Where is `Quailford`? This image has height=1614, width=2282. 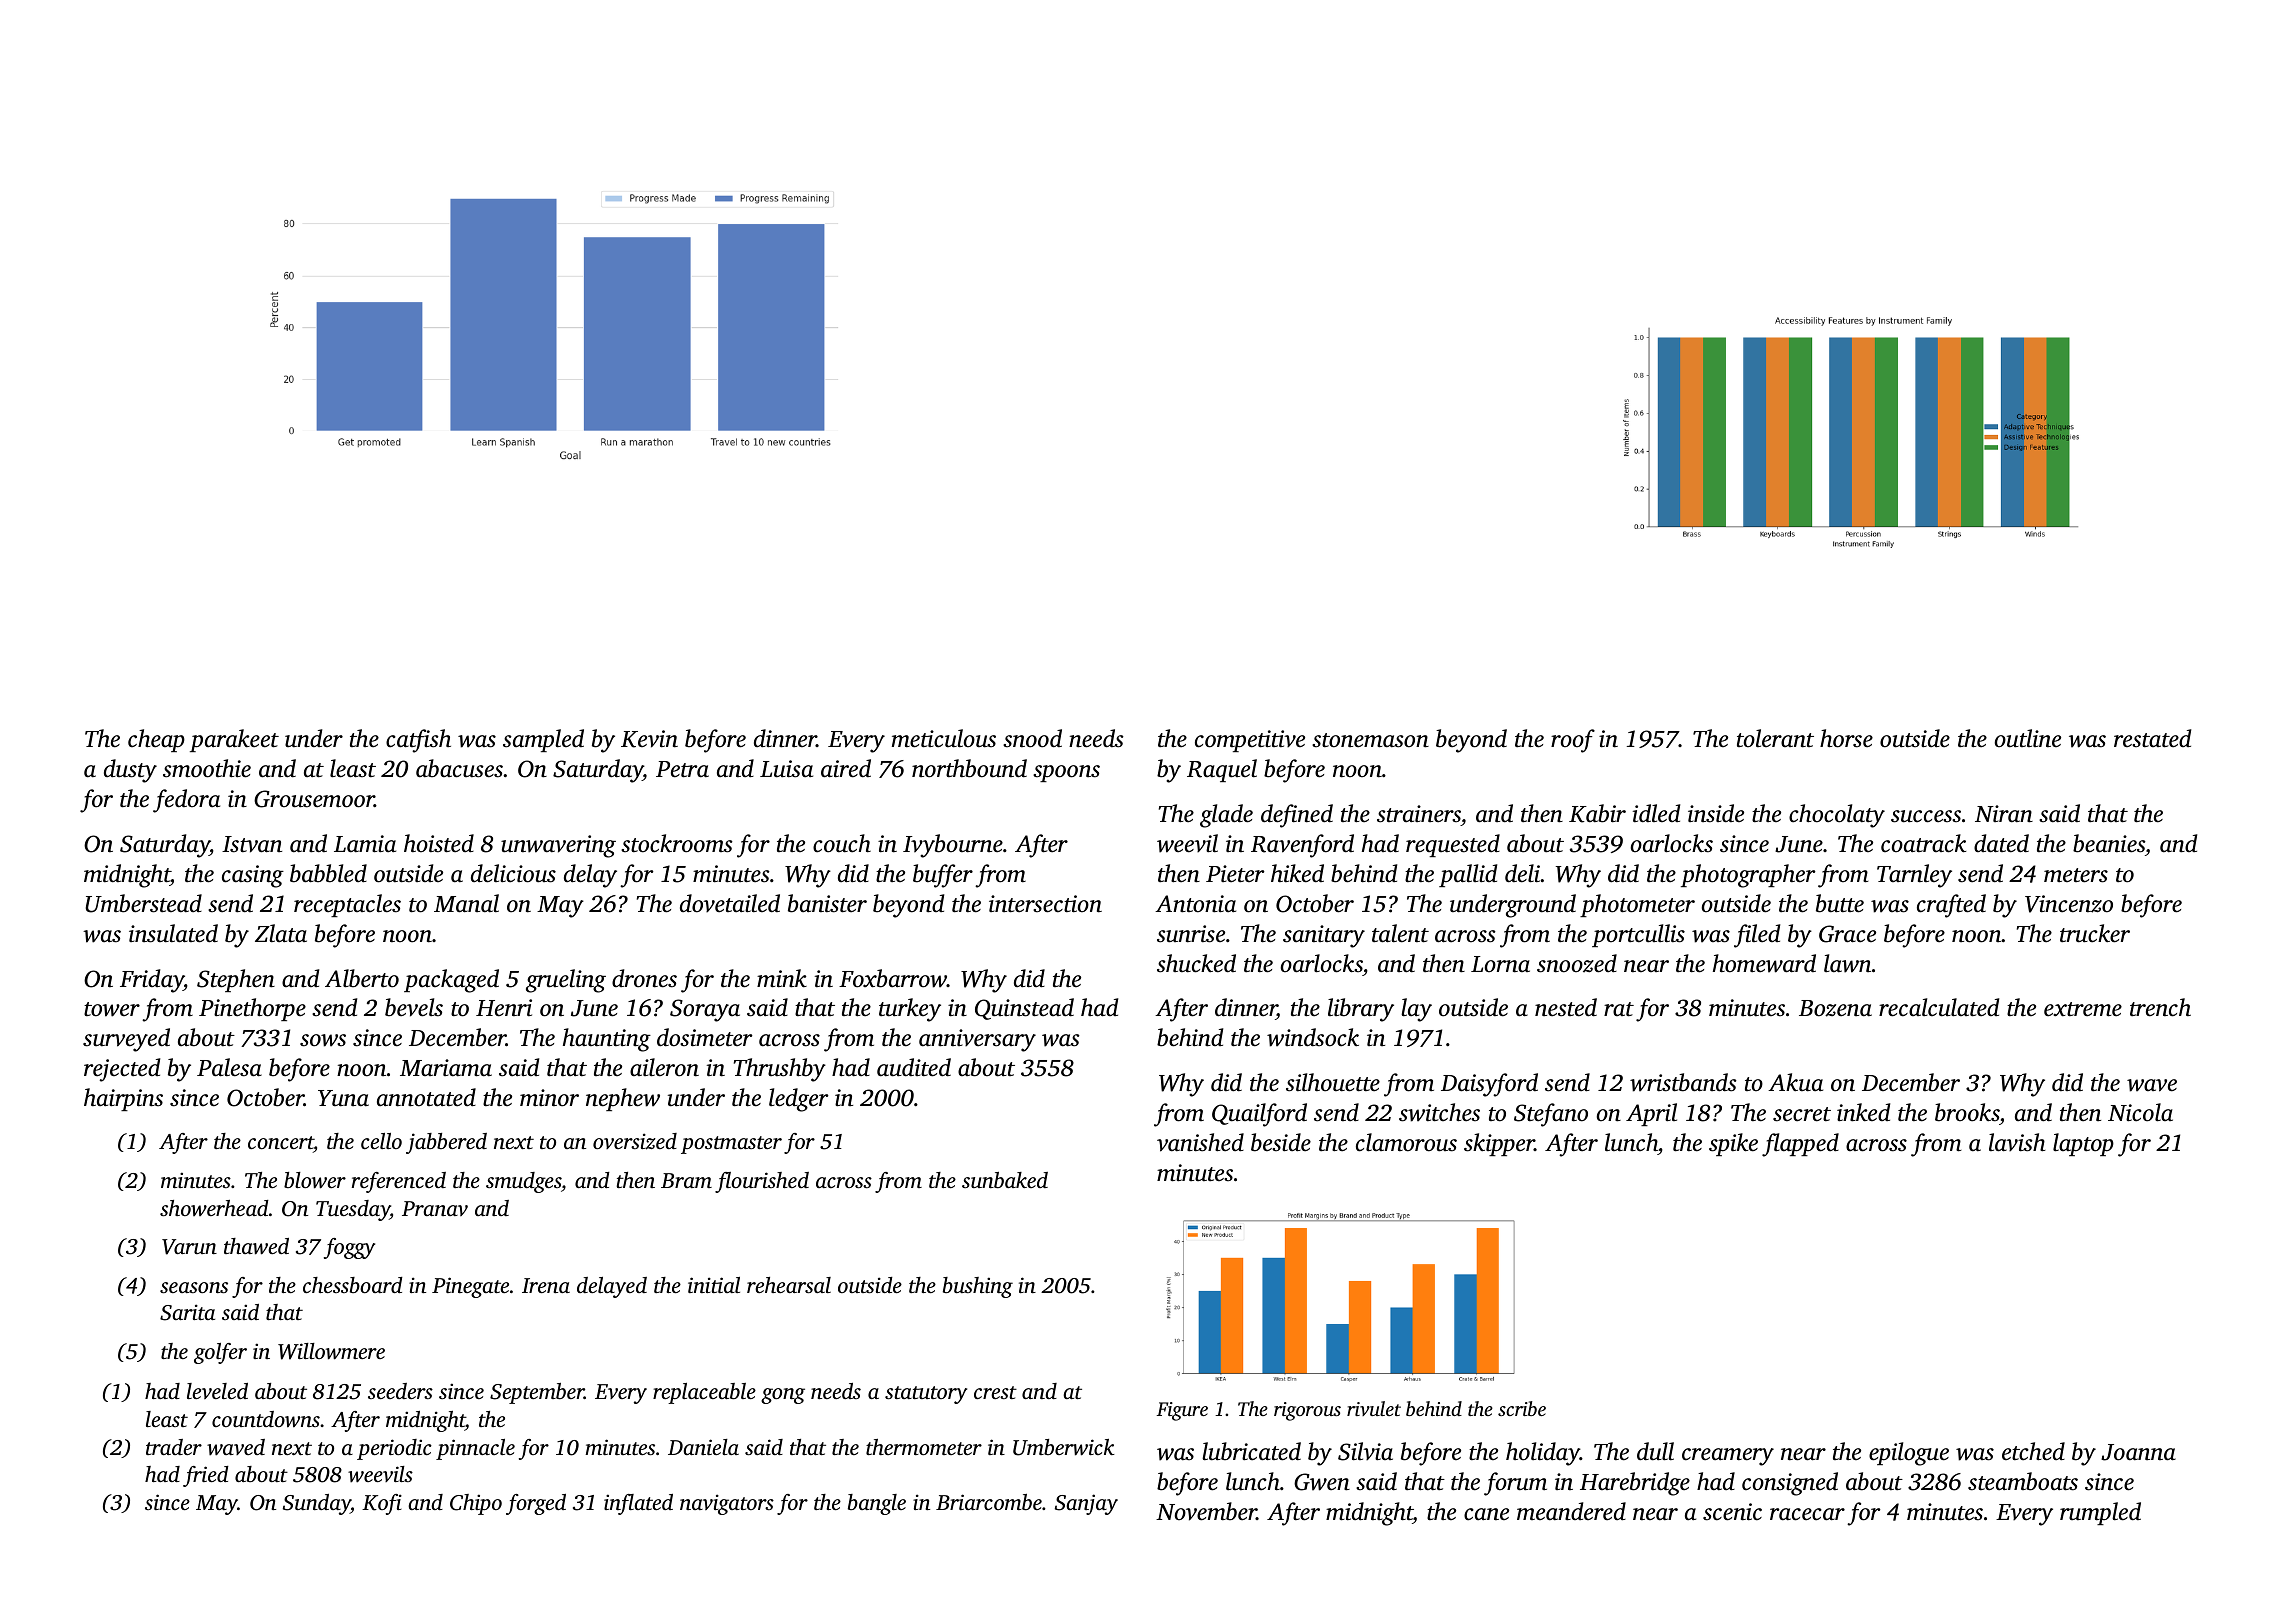
Quailford is located at coordinates (1259, 1115).
